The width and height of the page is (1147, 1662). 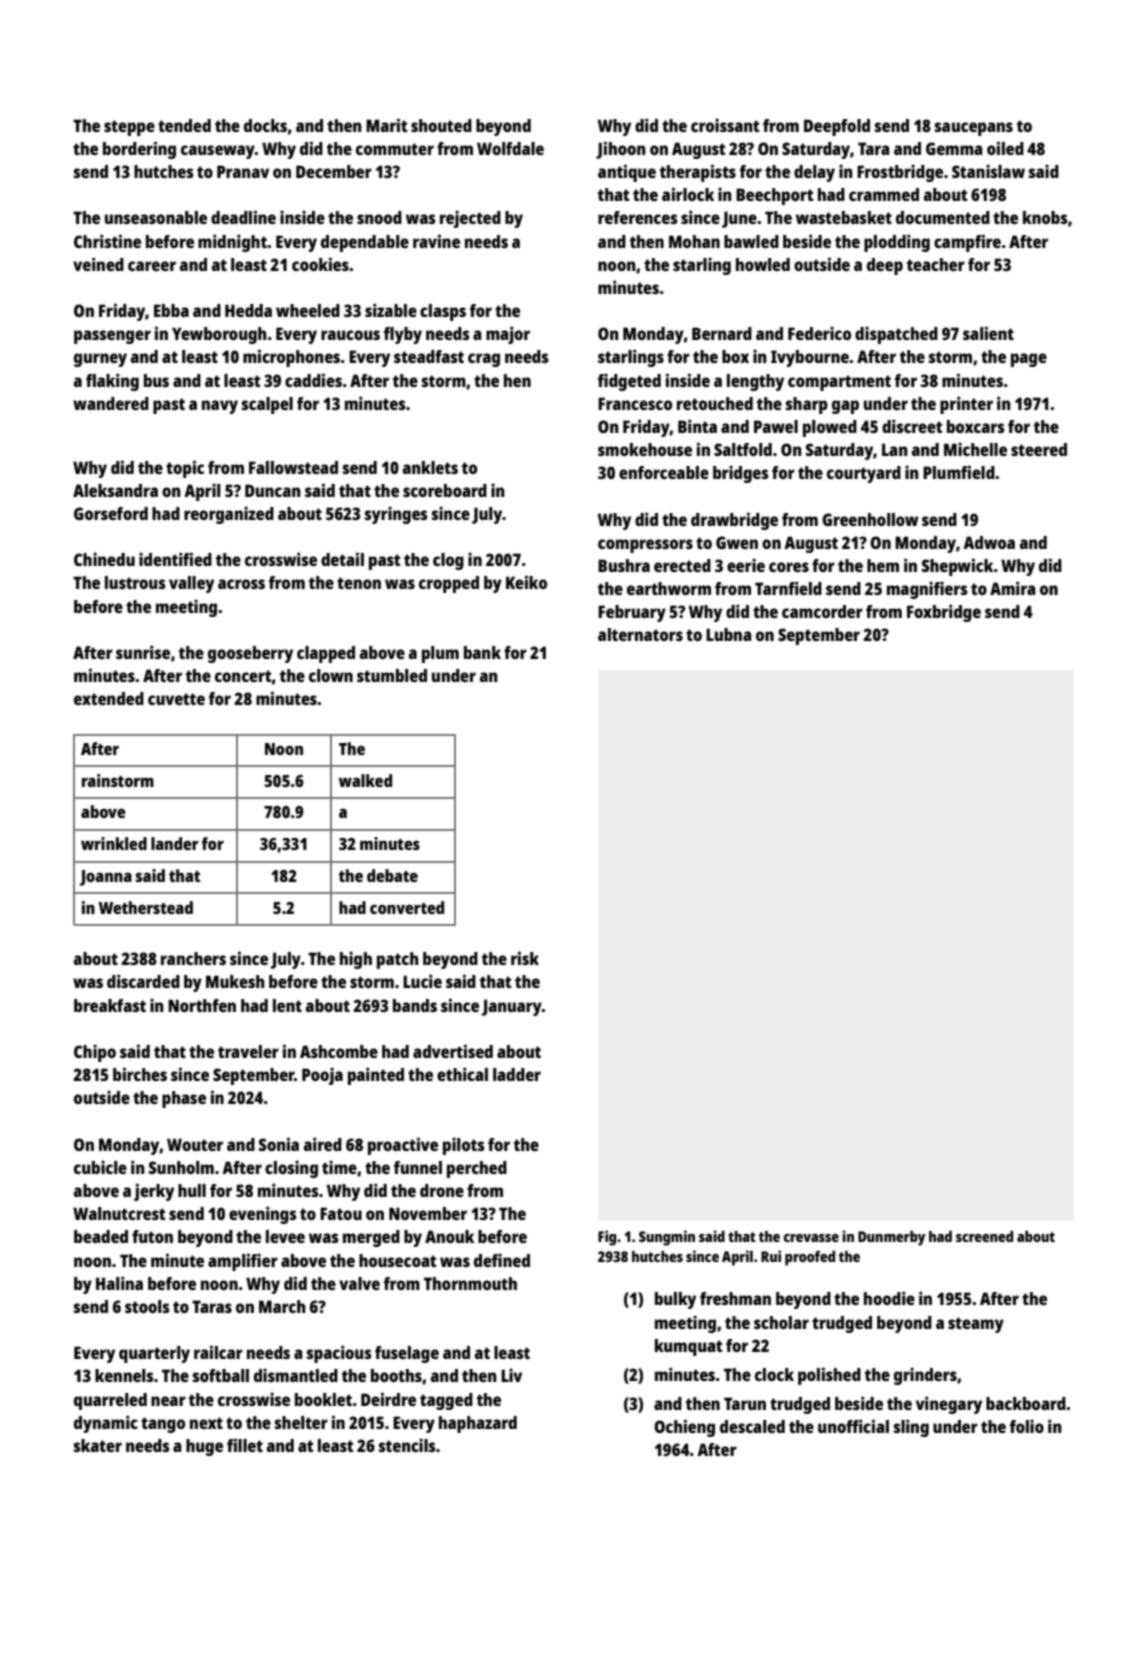 I want to click on microphones, so click(x=291, y=358).
